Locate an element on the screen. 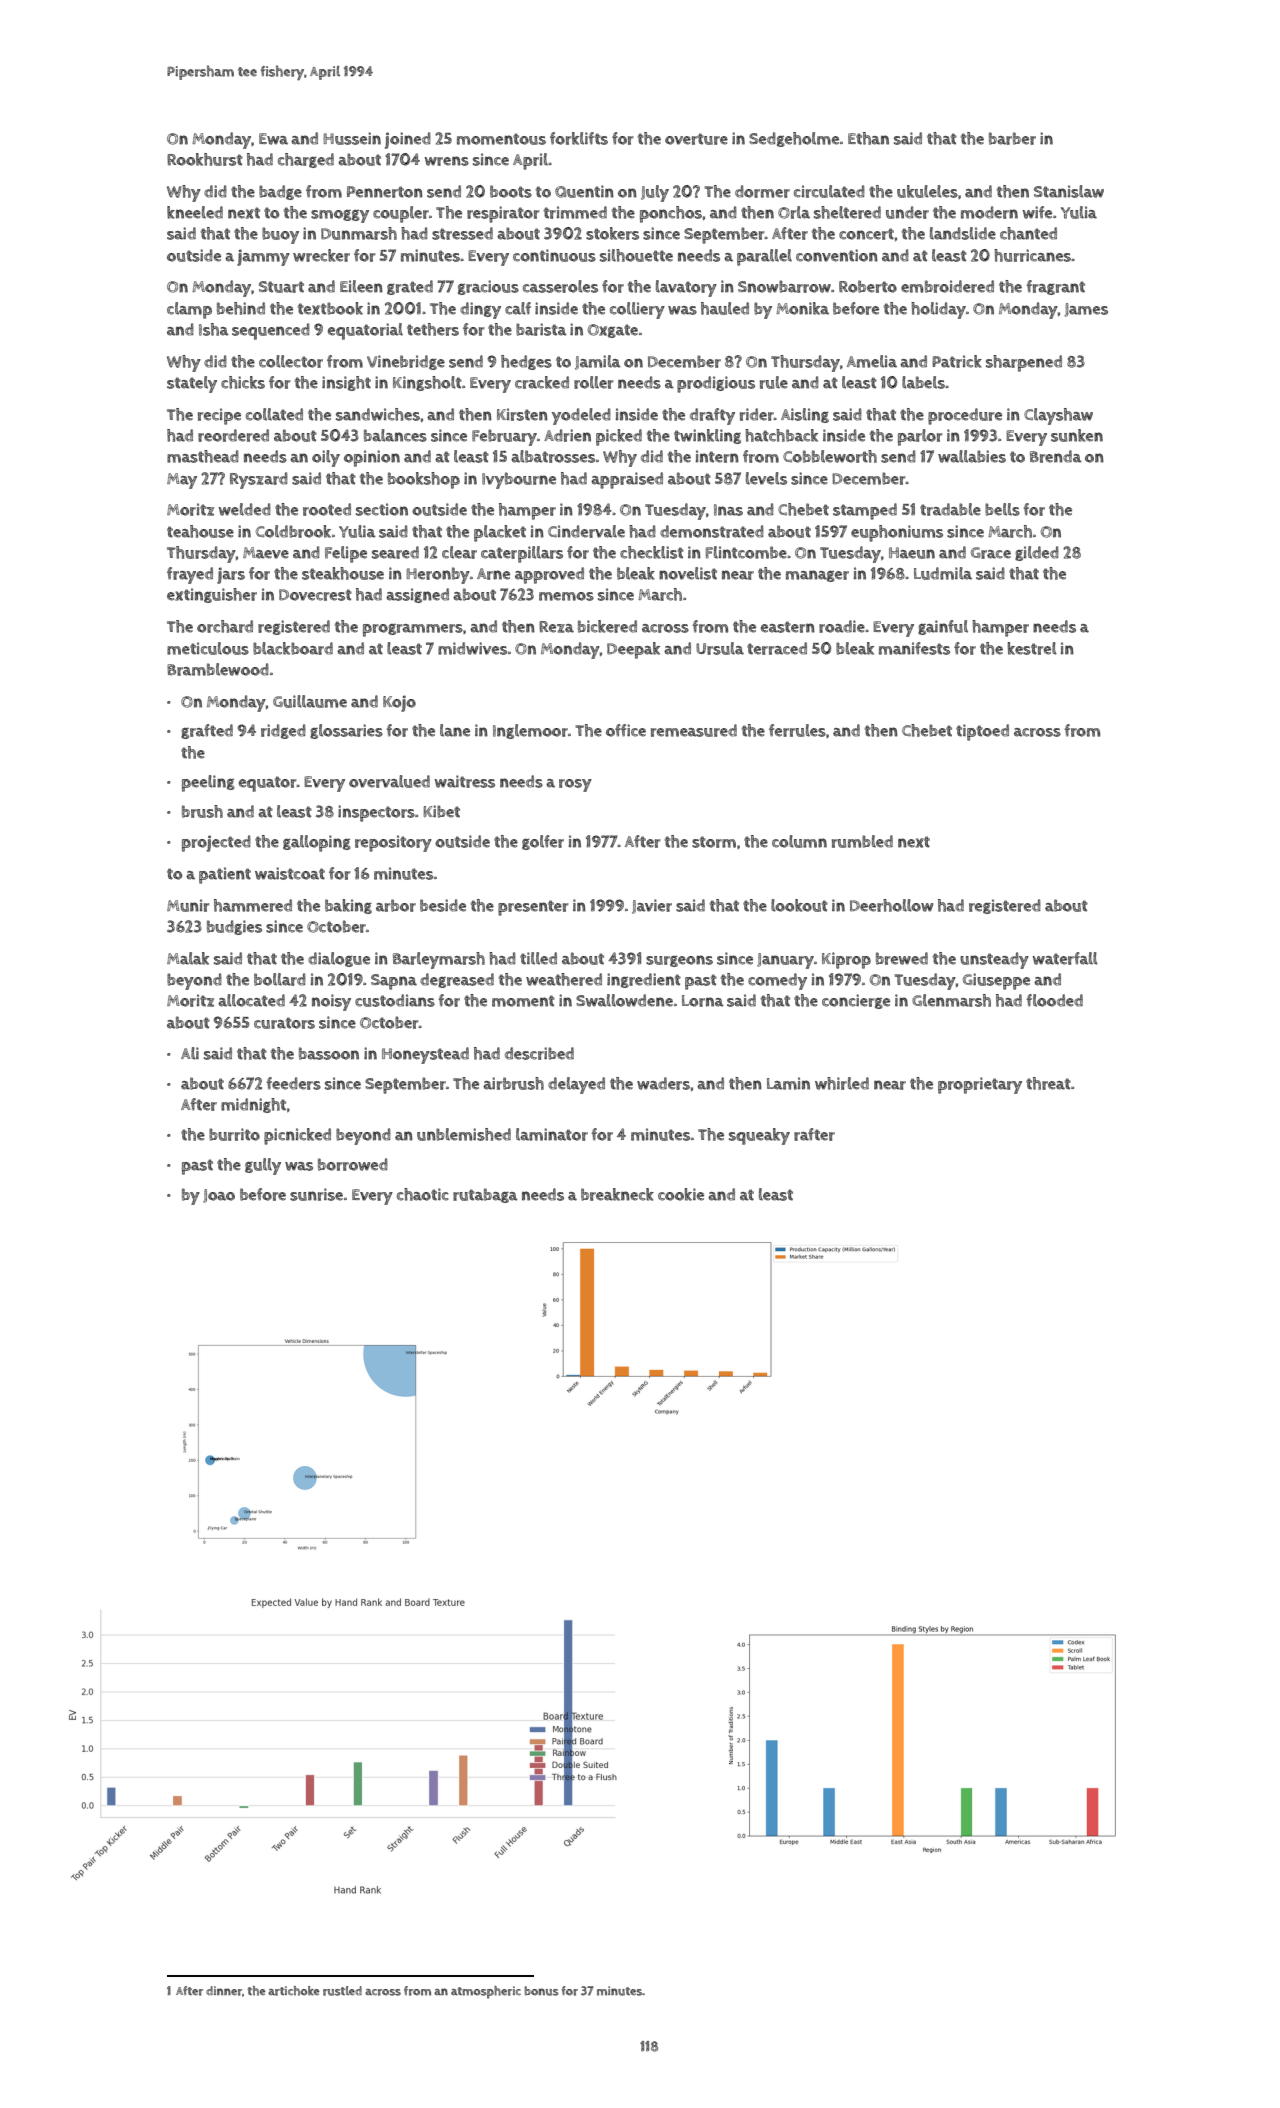  Rookhurst is located at coordinates (205, 159).
